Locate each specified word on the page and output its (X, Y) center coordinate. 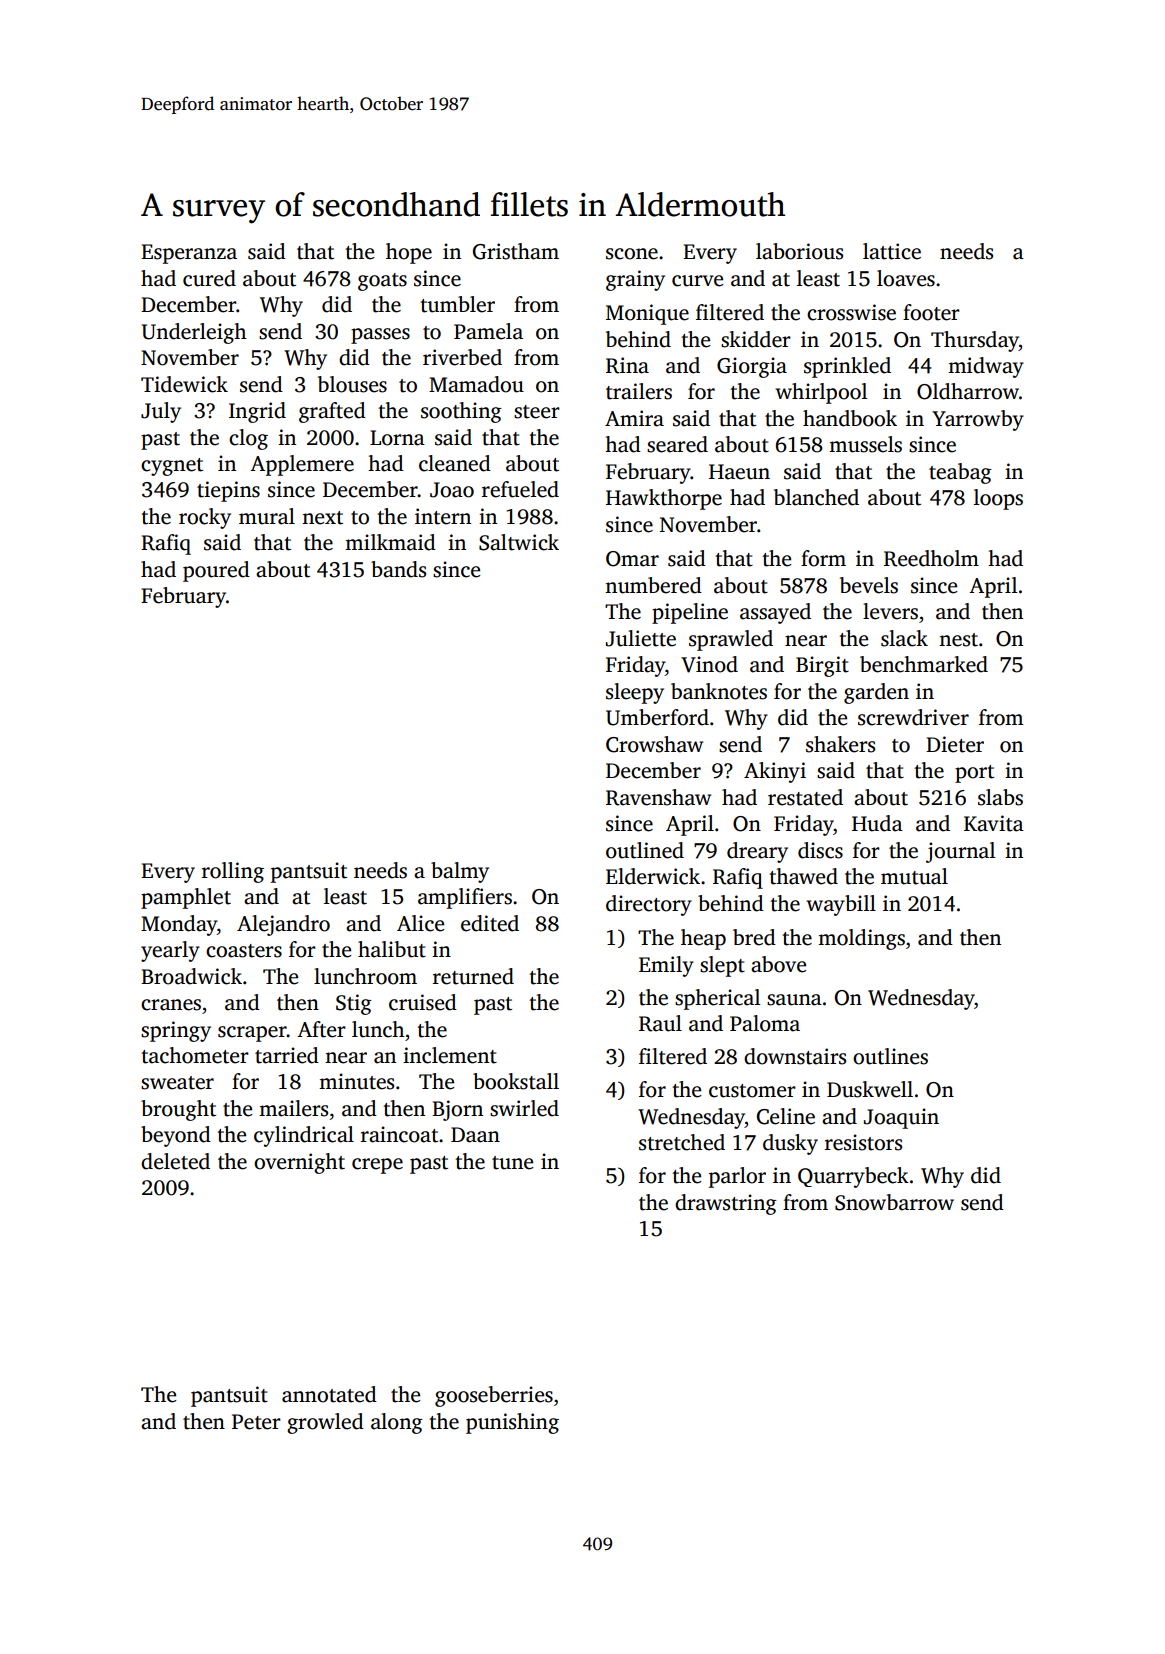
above (778, 964)
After (321, 1029)
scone (632, 254)
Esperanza (189, 254)
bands (398, 569)
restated (805, 797)
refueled (520, 489)
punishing (512, 1423)
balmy (460, 872)
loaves (906, 278)
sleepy (635, 693)
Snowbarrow (894, 1202)
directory (649, 905)
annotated (329, 1394)
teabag (960, 473)
